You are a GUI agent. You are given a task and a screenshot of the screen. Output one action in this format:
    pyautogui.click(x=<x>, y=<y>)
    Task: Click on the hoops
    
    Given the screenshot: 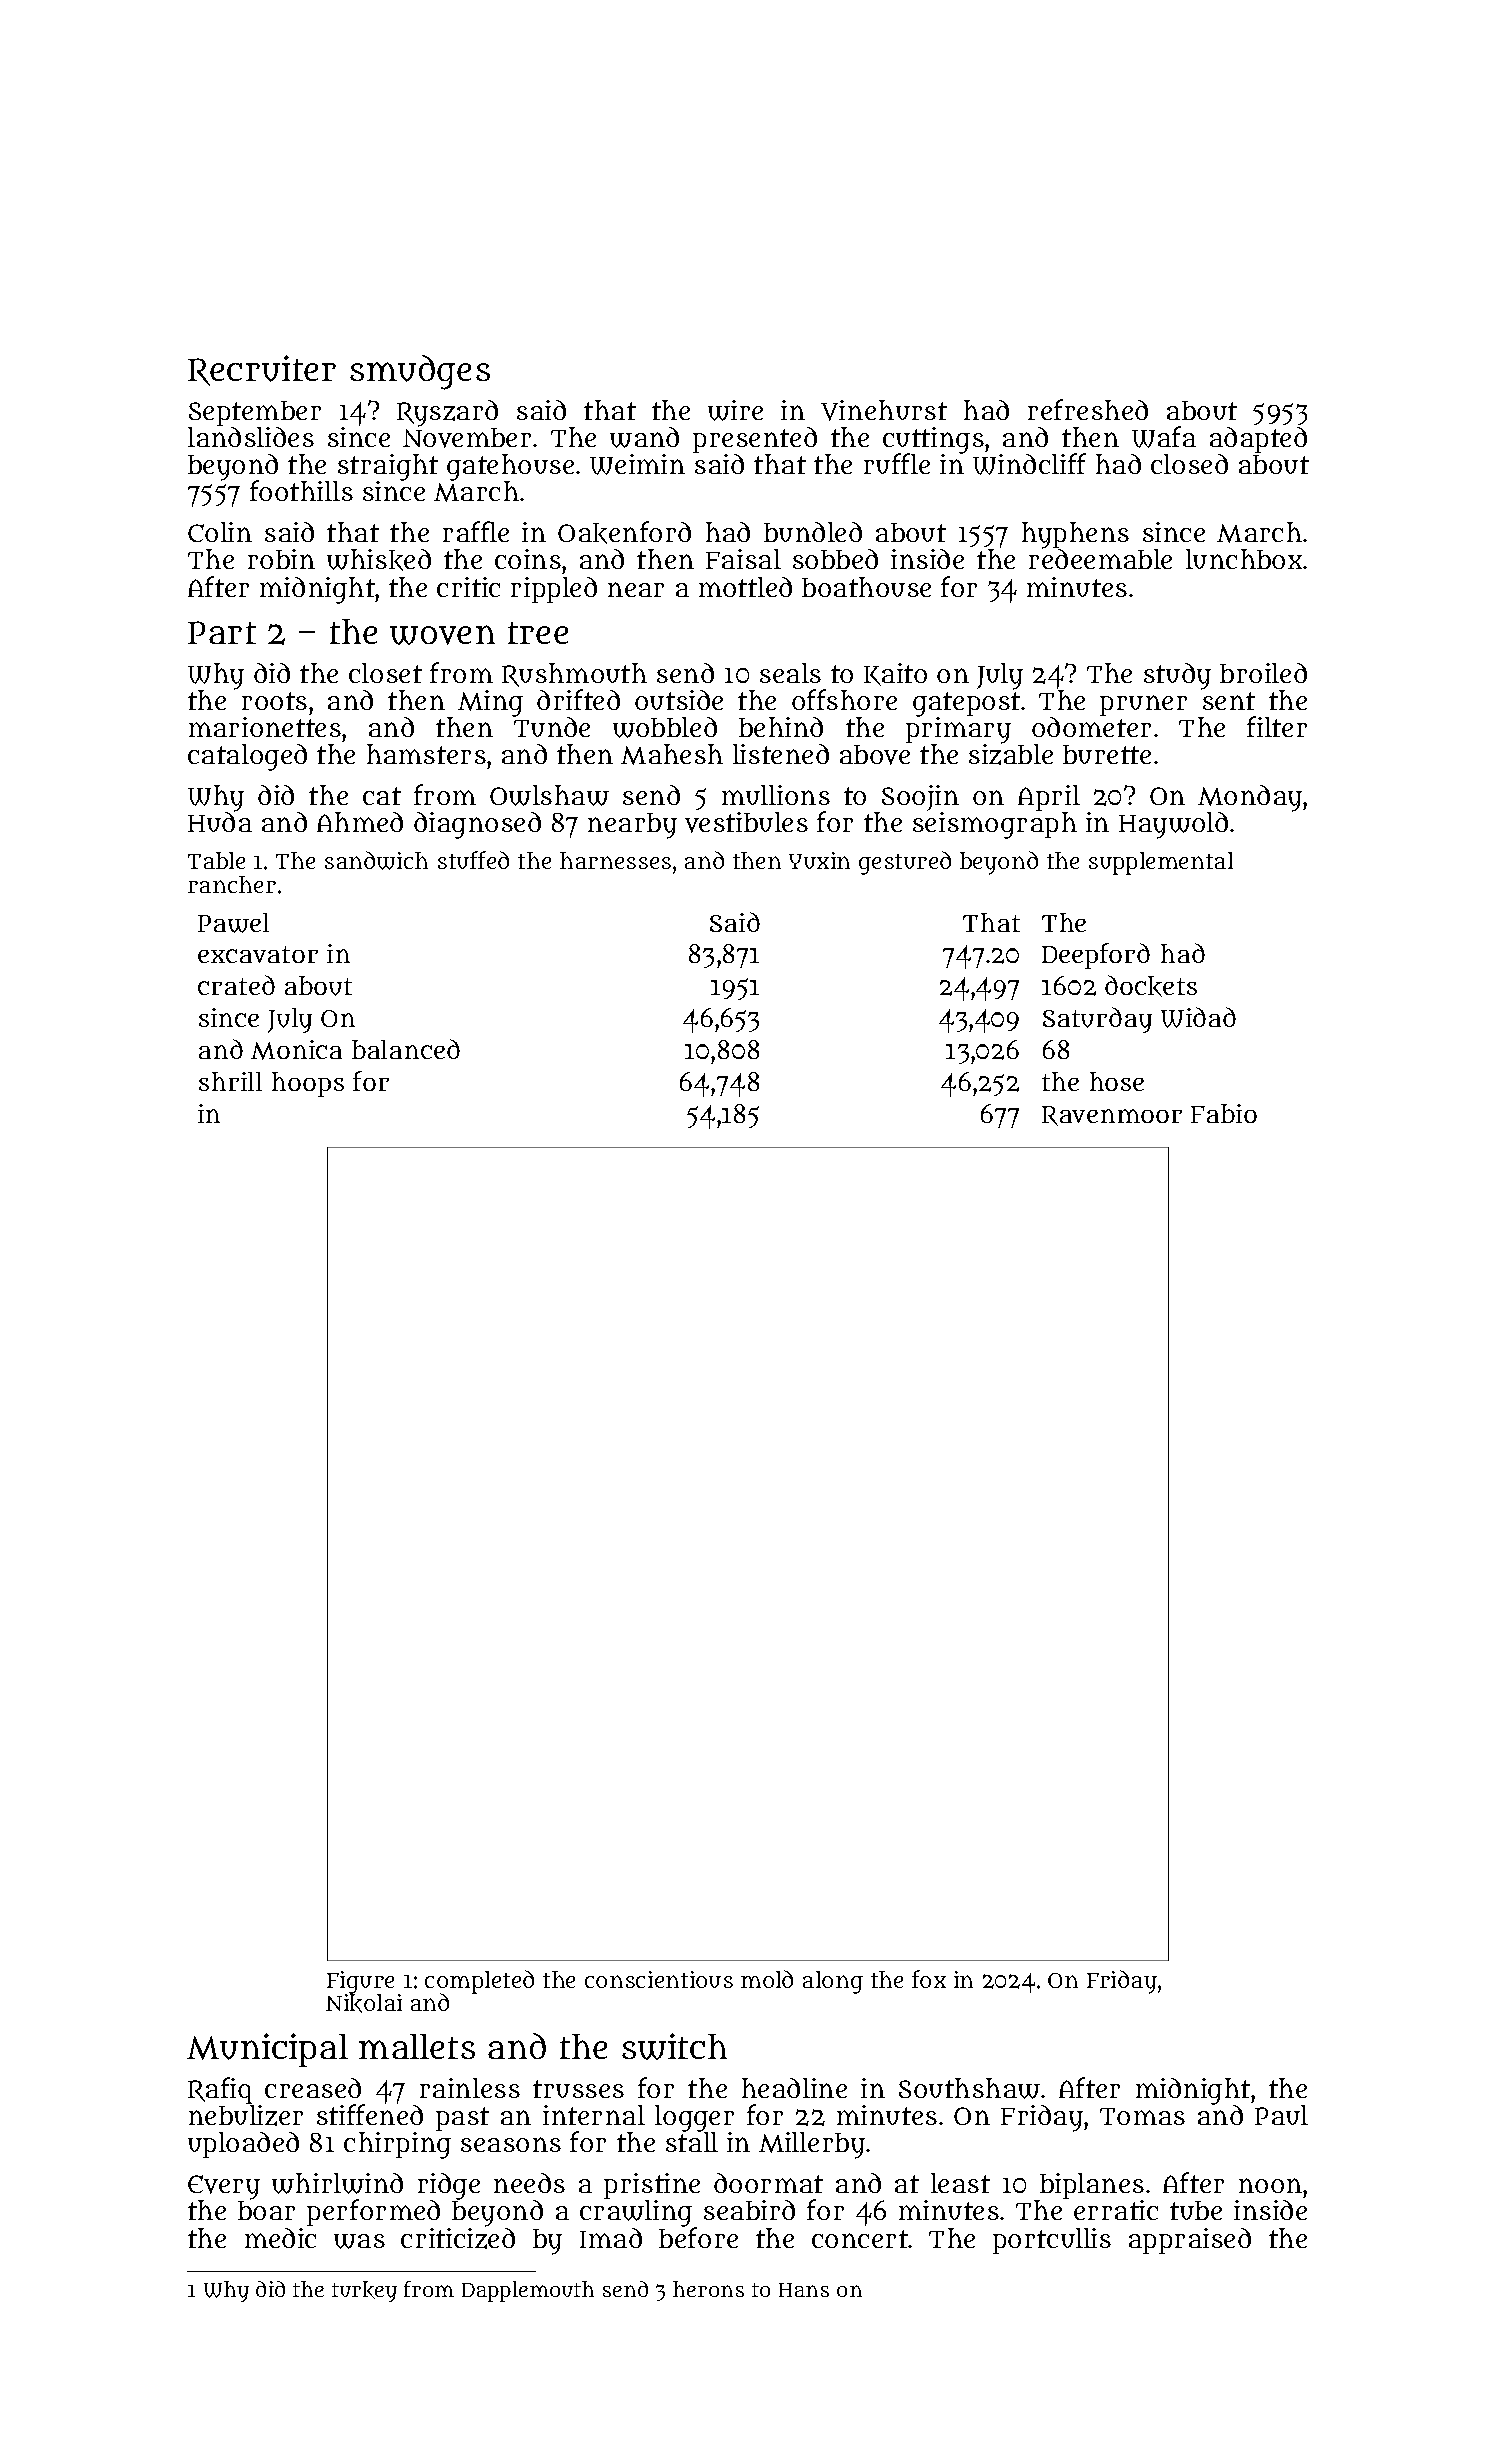 What is the action you would take?
    pyautogui.click(x=308, y=1084)
